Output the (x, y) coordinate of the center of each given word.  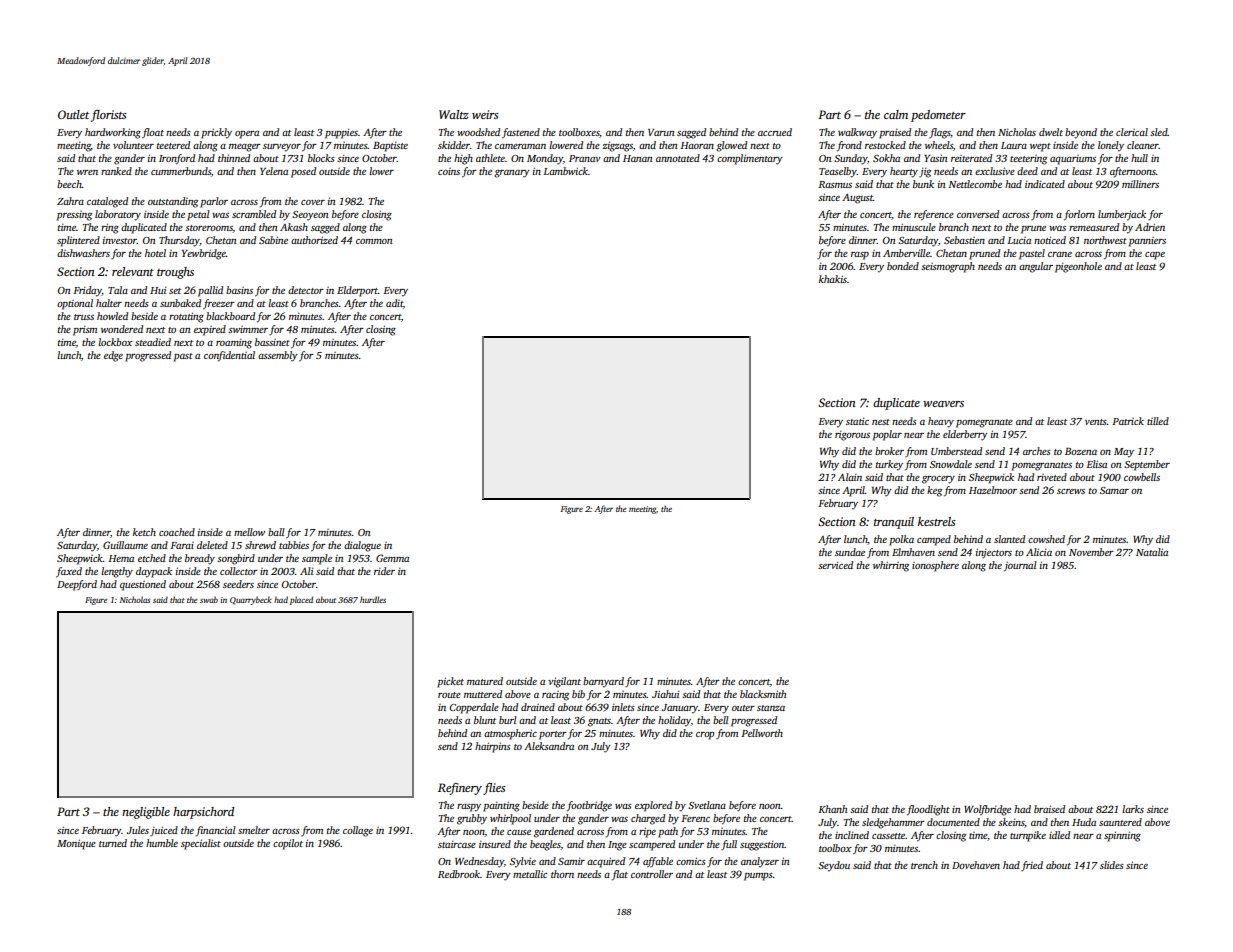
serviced (835, 565)
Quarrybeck (251, 600)
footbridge (589, 806)
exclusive (995, 171)
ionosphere (935, 566)
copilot (288, 844)
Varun (661, 132)
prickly (216, 133)
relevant (133, 271)
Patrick (1128, 421)
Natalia (1152, 552)
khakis (833, 279)
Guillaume (125, 545)
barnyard (603, 682)
